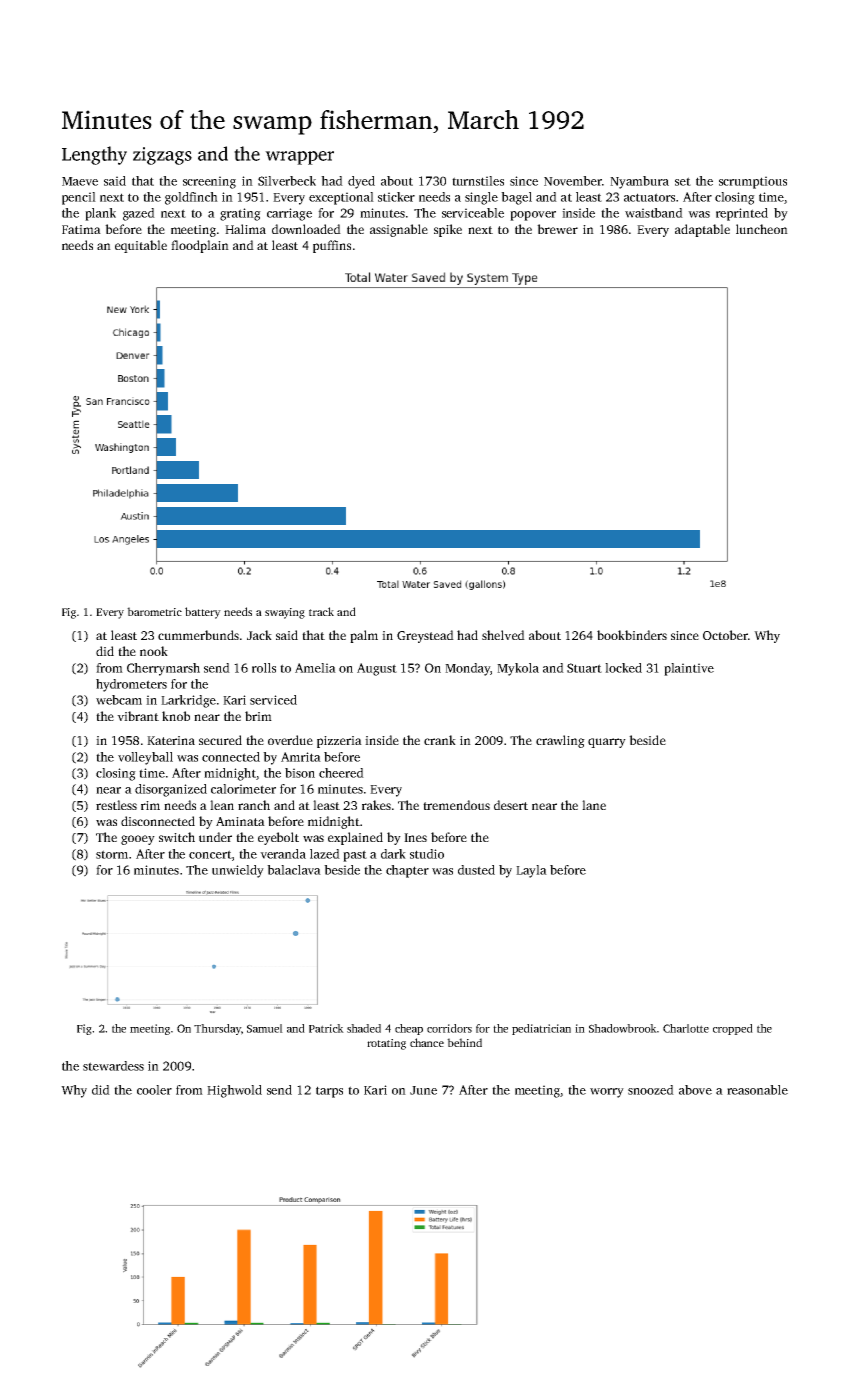 The width and height of the page is (849, 1400). Describe the element at coordinates (753, 182) in the page. I see `scrumptious` at that location.
